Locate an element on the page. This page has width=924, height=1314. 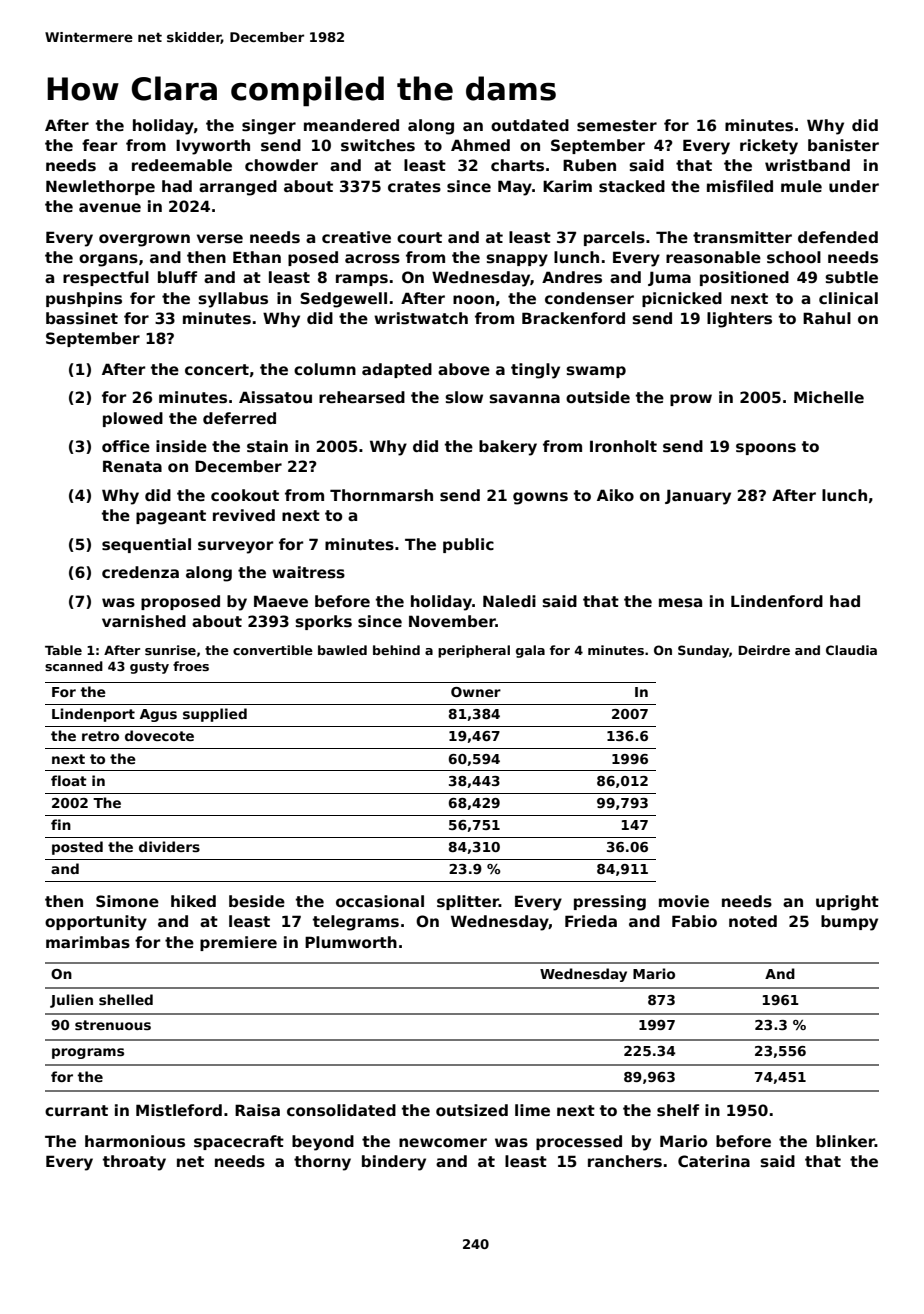
verse is located at coordinates (220, 239).
